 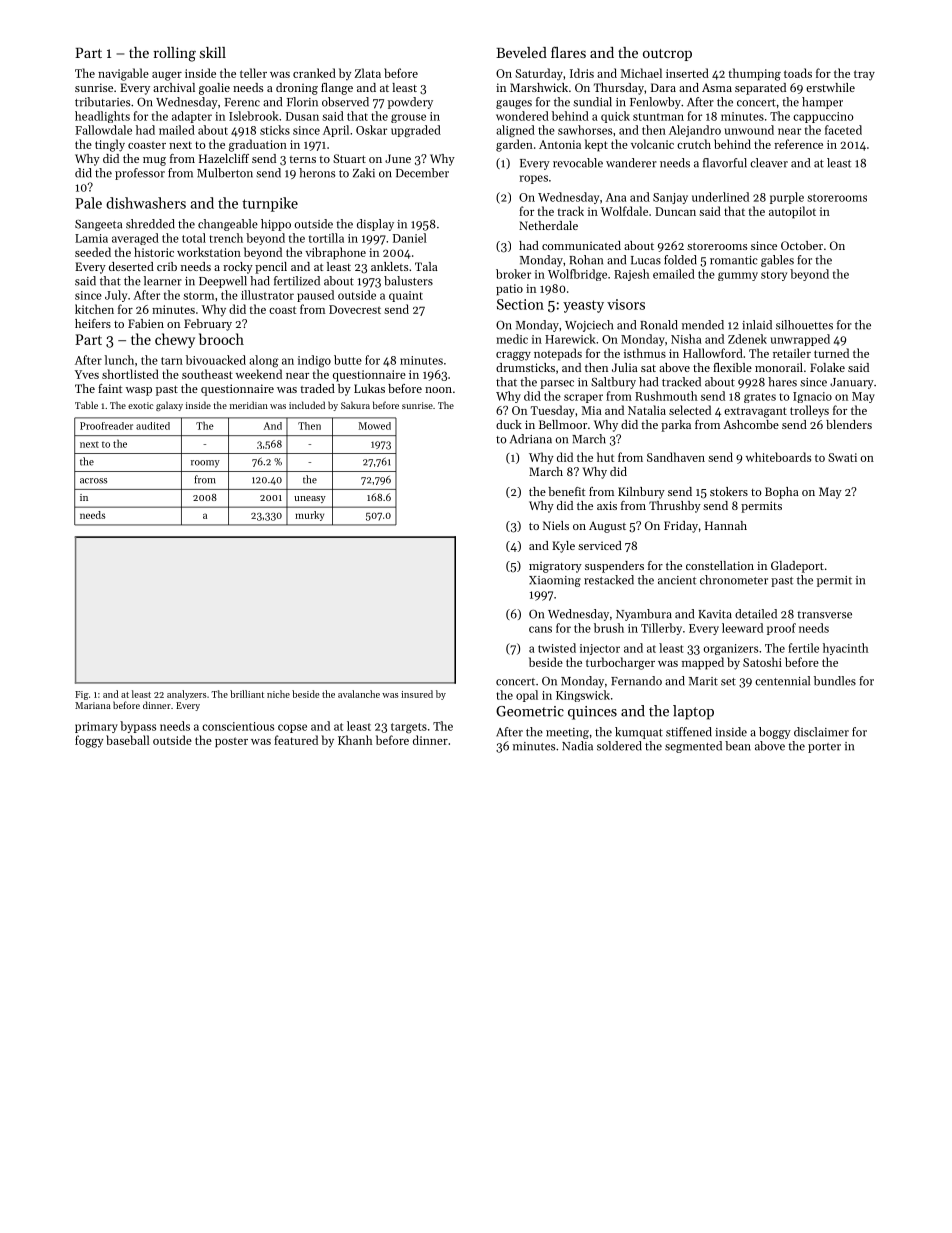 What do you see at coordinates (726, 525) in the document?
I see `Hannah` at bounding box center [726, 525].
